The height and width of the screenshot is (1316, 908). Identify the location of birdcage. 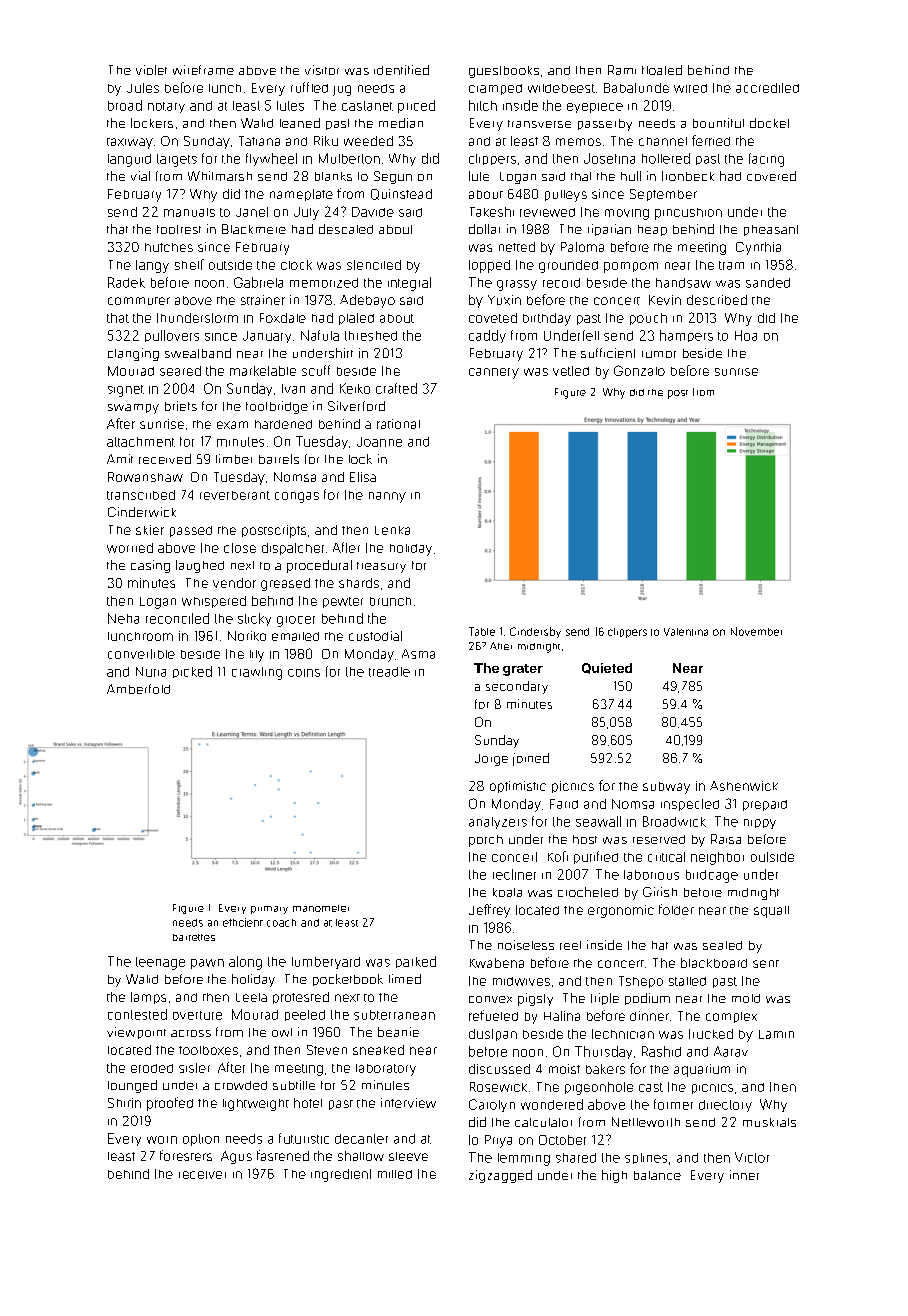
(712, 876).
